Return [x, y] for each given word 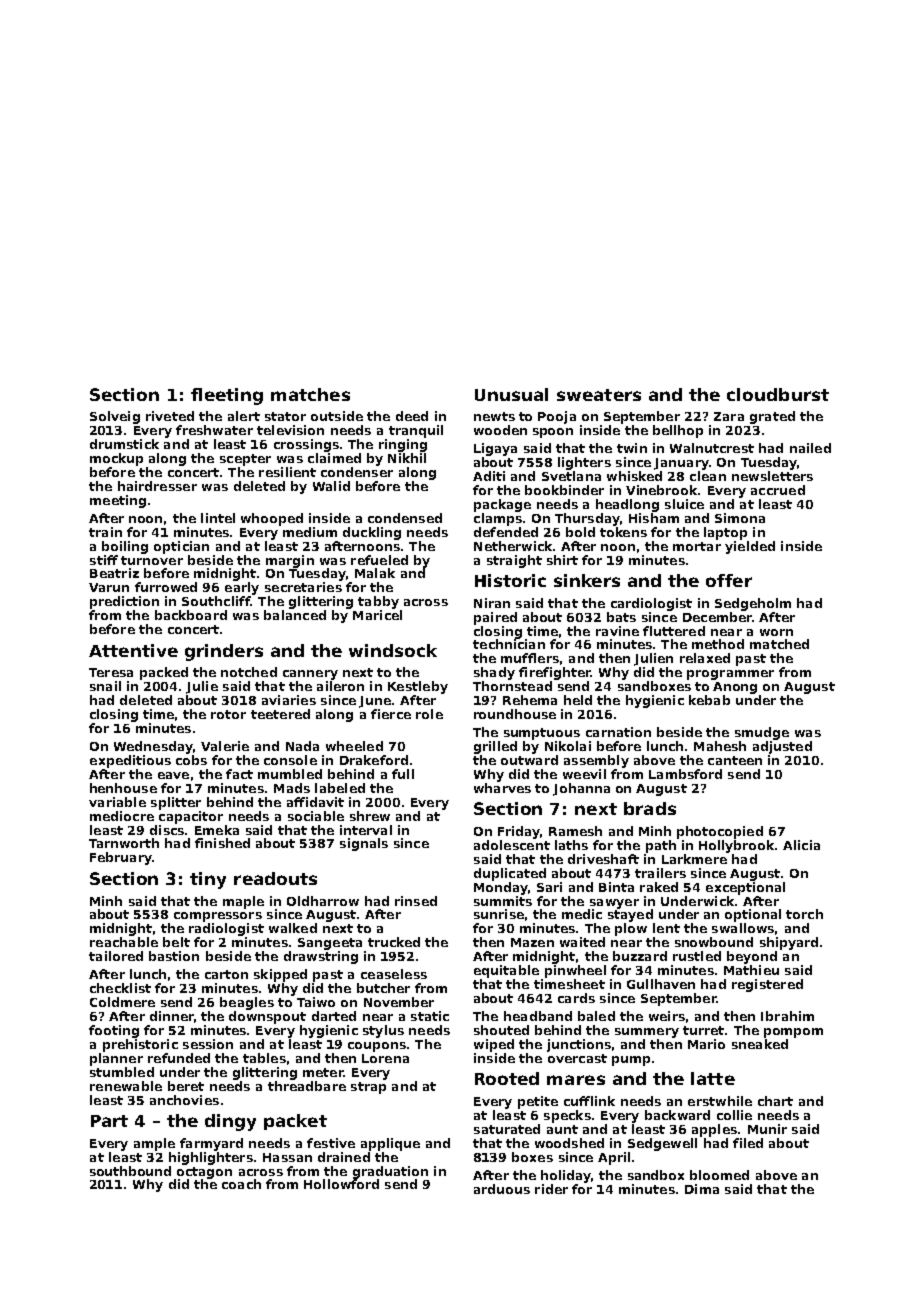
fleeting [227, 396]
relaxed [705, 658]
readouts [275, 878]
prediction [124, 602]
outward [529, 760]
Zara [729, 416]
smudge [762, 733]
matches [310, 394]
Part [109, 1121]
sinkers [587, 580]
